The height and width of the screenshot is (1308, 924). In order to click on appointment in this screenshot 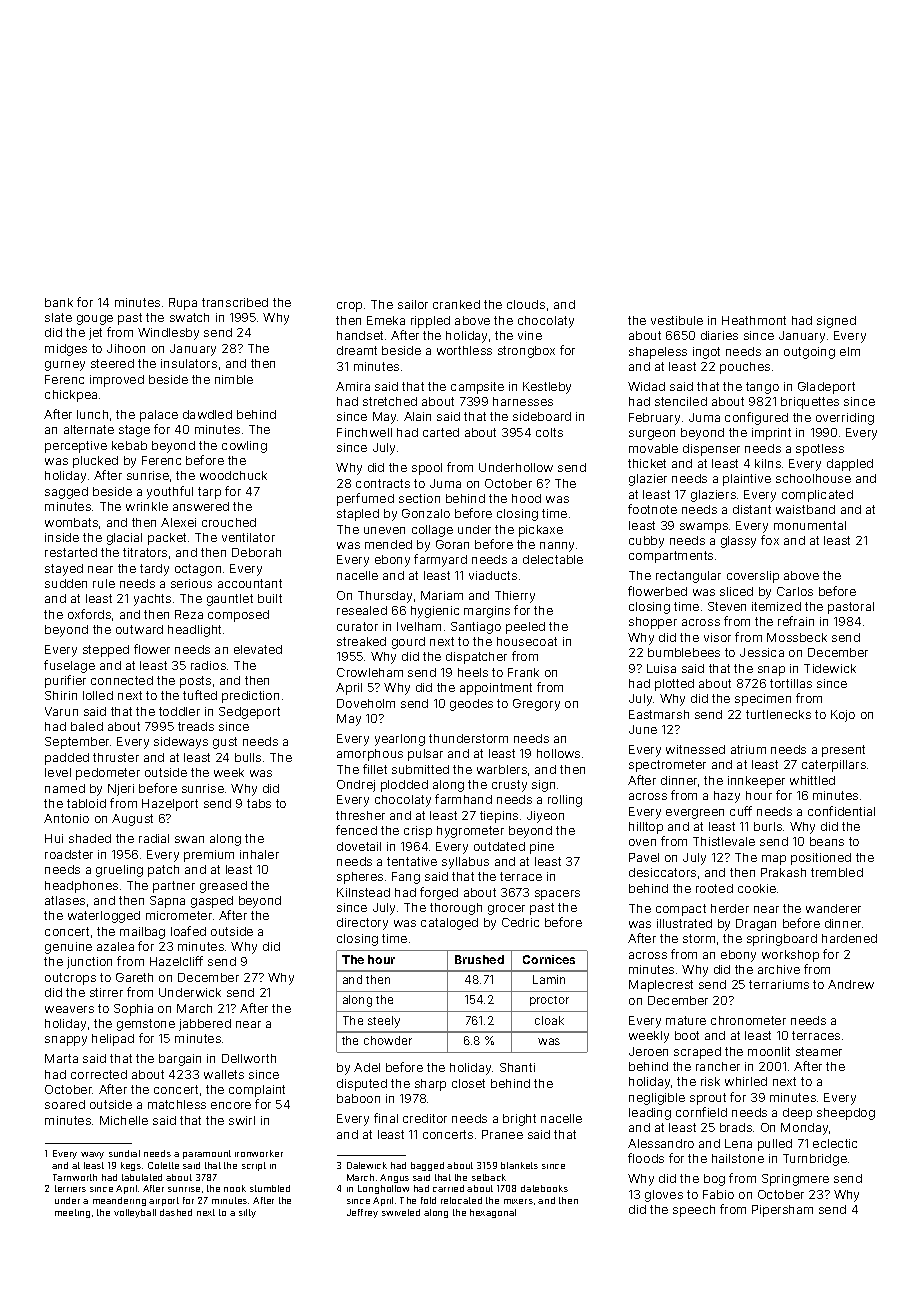, I will do `click(496, 689)`.
